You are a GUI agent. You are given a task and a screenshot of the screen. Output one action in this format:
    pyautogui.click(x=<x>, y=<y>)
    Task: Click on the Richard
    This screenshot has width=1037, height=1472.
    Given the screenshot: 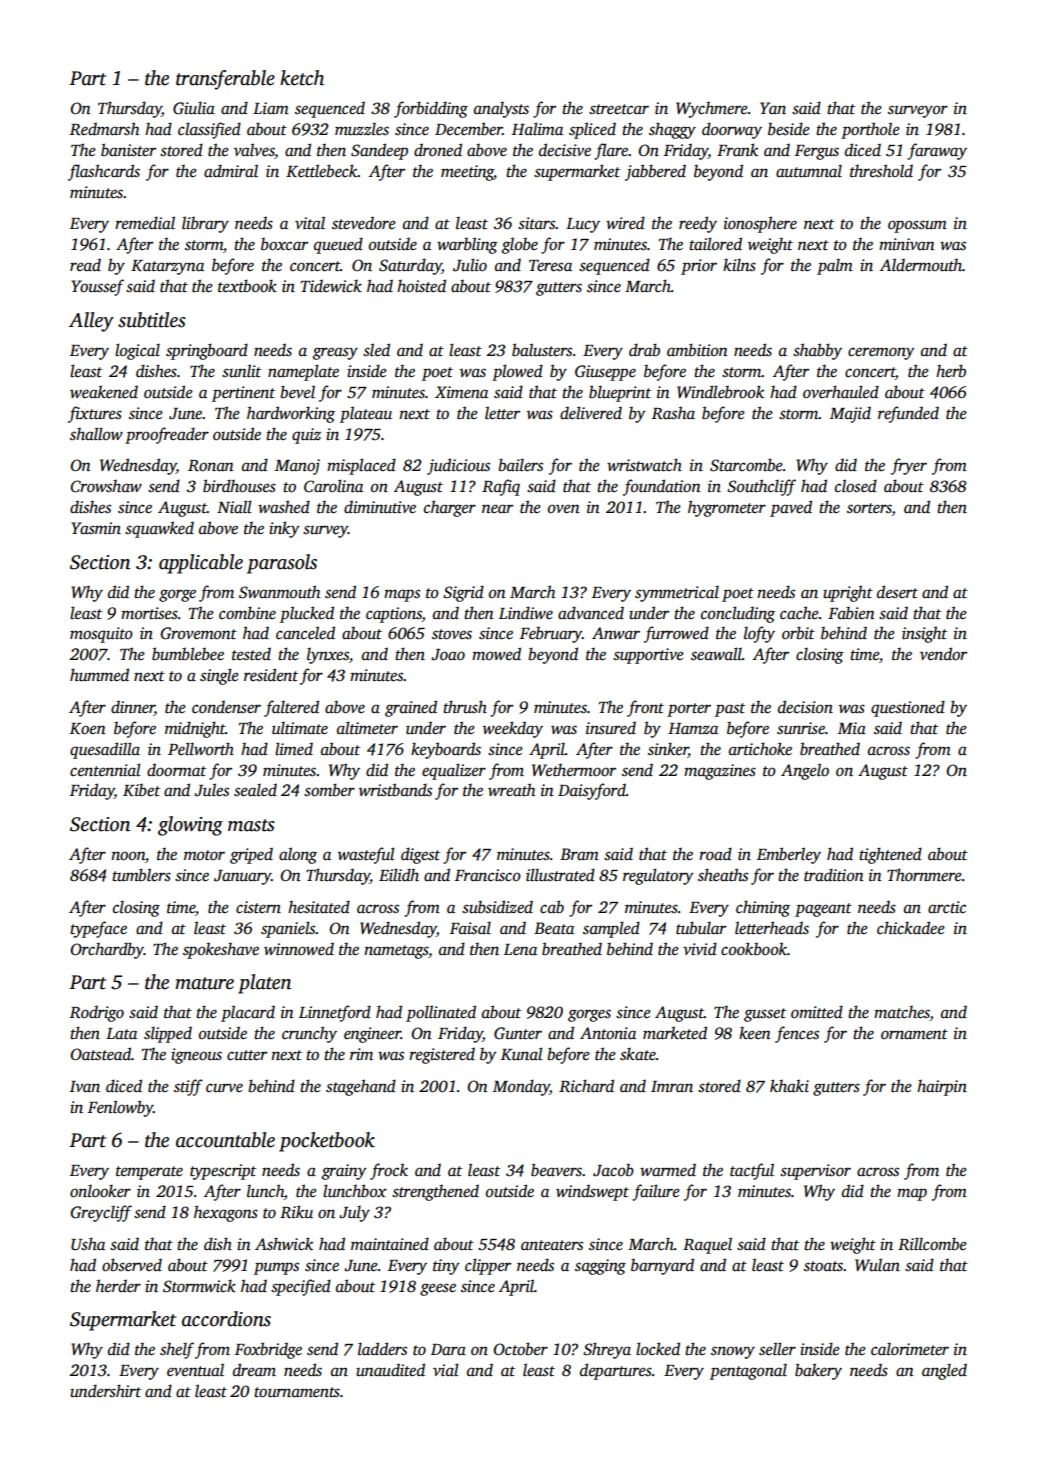 What is the action you would take?
    pyautogui.click(x=586, y=1086)
